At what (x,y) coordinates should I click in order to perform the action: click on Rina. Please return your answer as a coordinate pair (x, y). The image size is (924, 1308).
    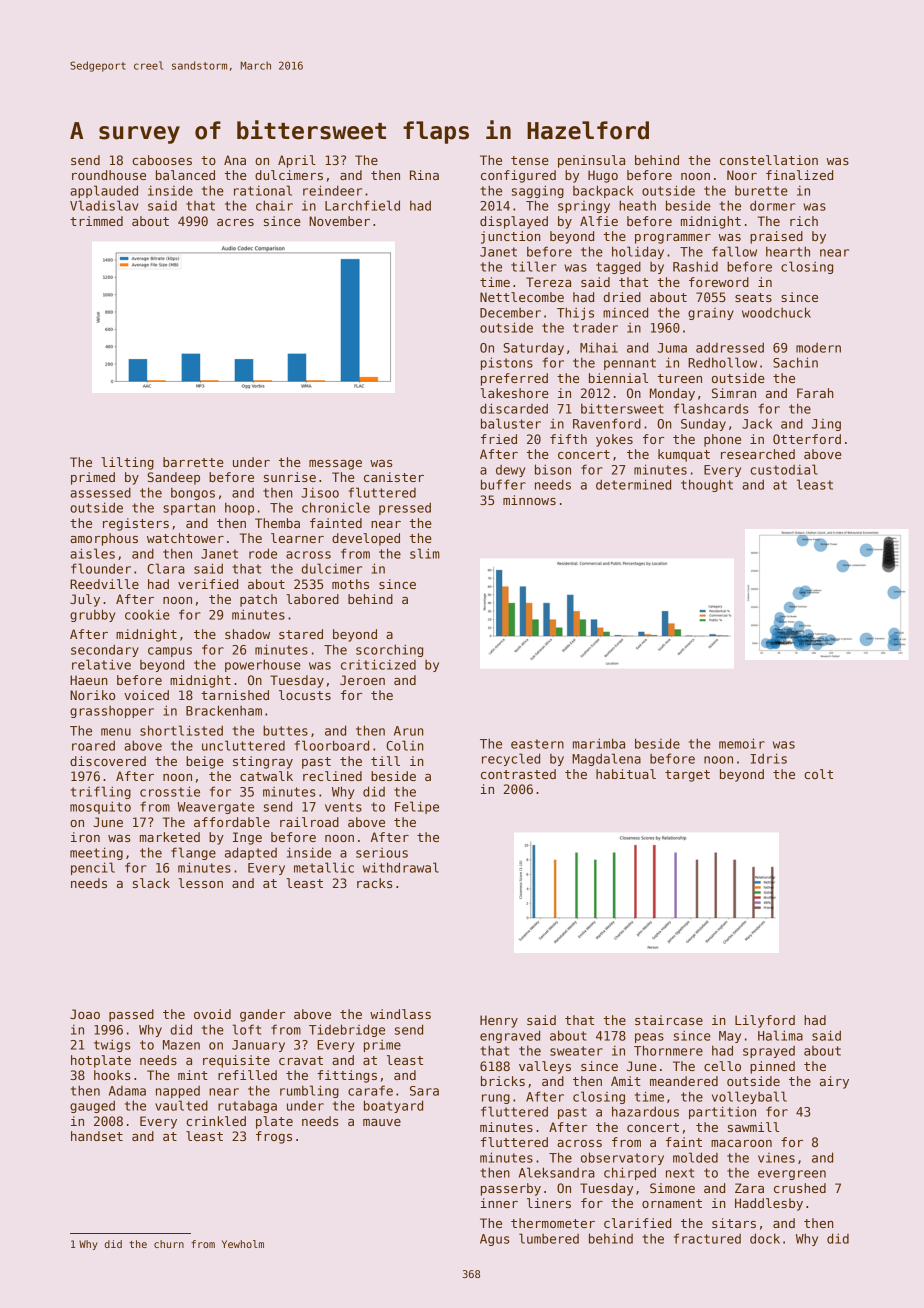
    Looking at the image, I should click on (424, 175).
